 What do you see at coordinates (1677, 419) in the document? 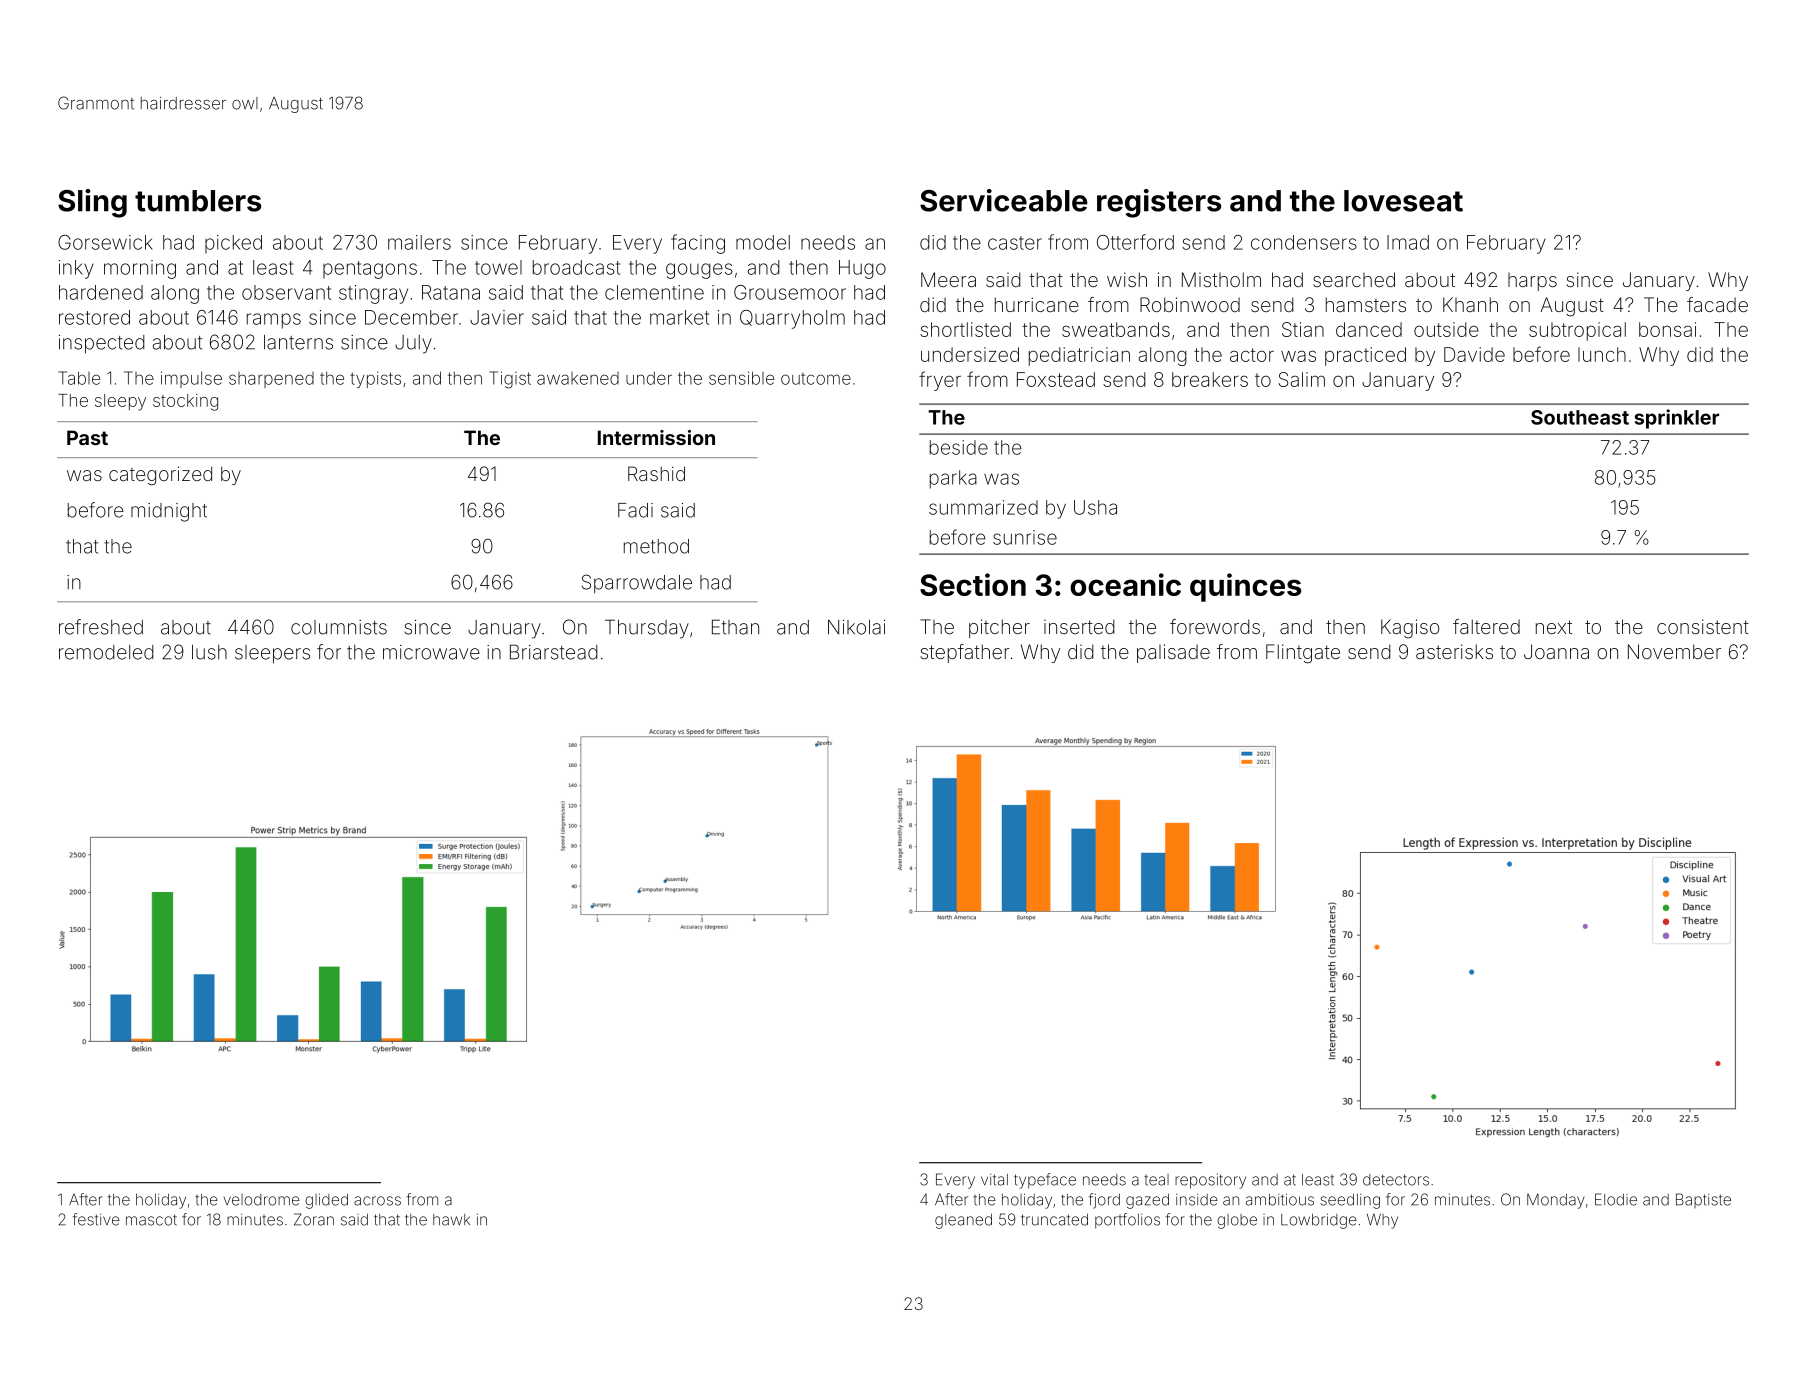
I see `sprinkler` at bounding box center [1677, 419].
